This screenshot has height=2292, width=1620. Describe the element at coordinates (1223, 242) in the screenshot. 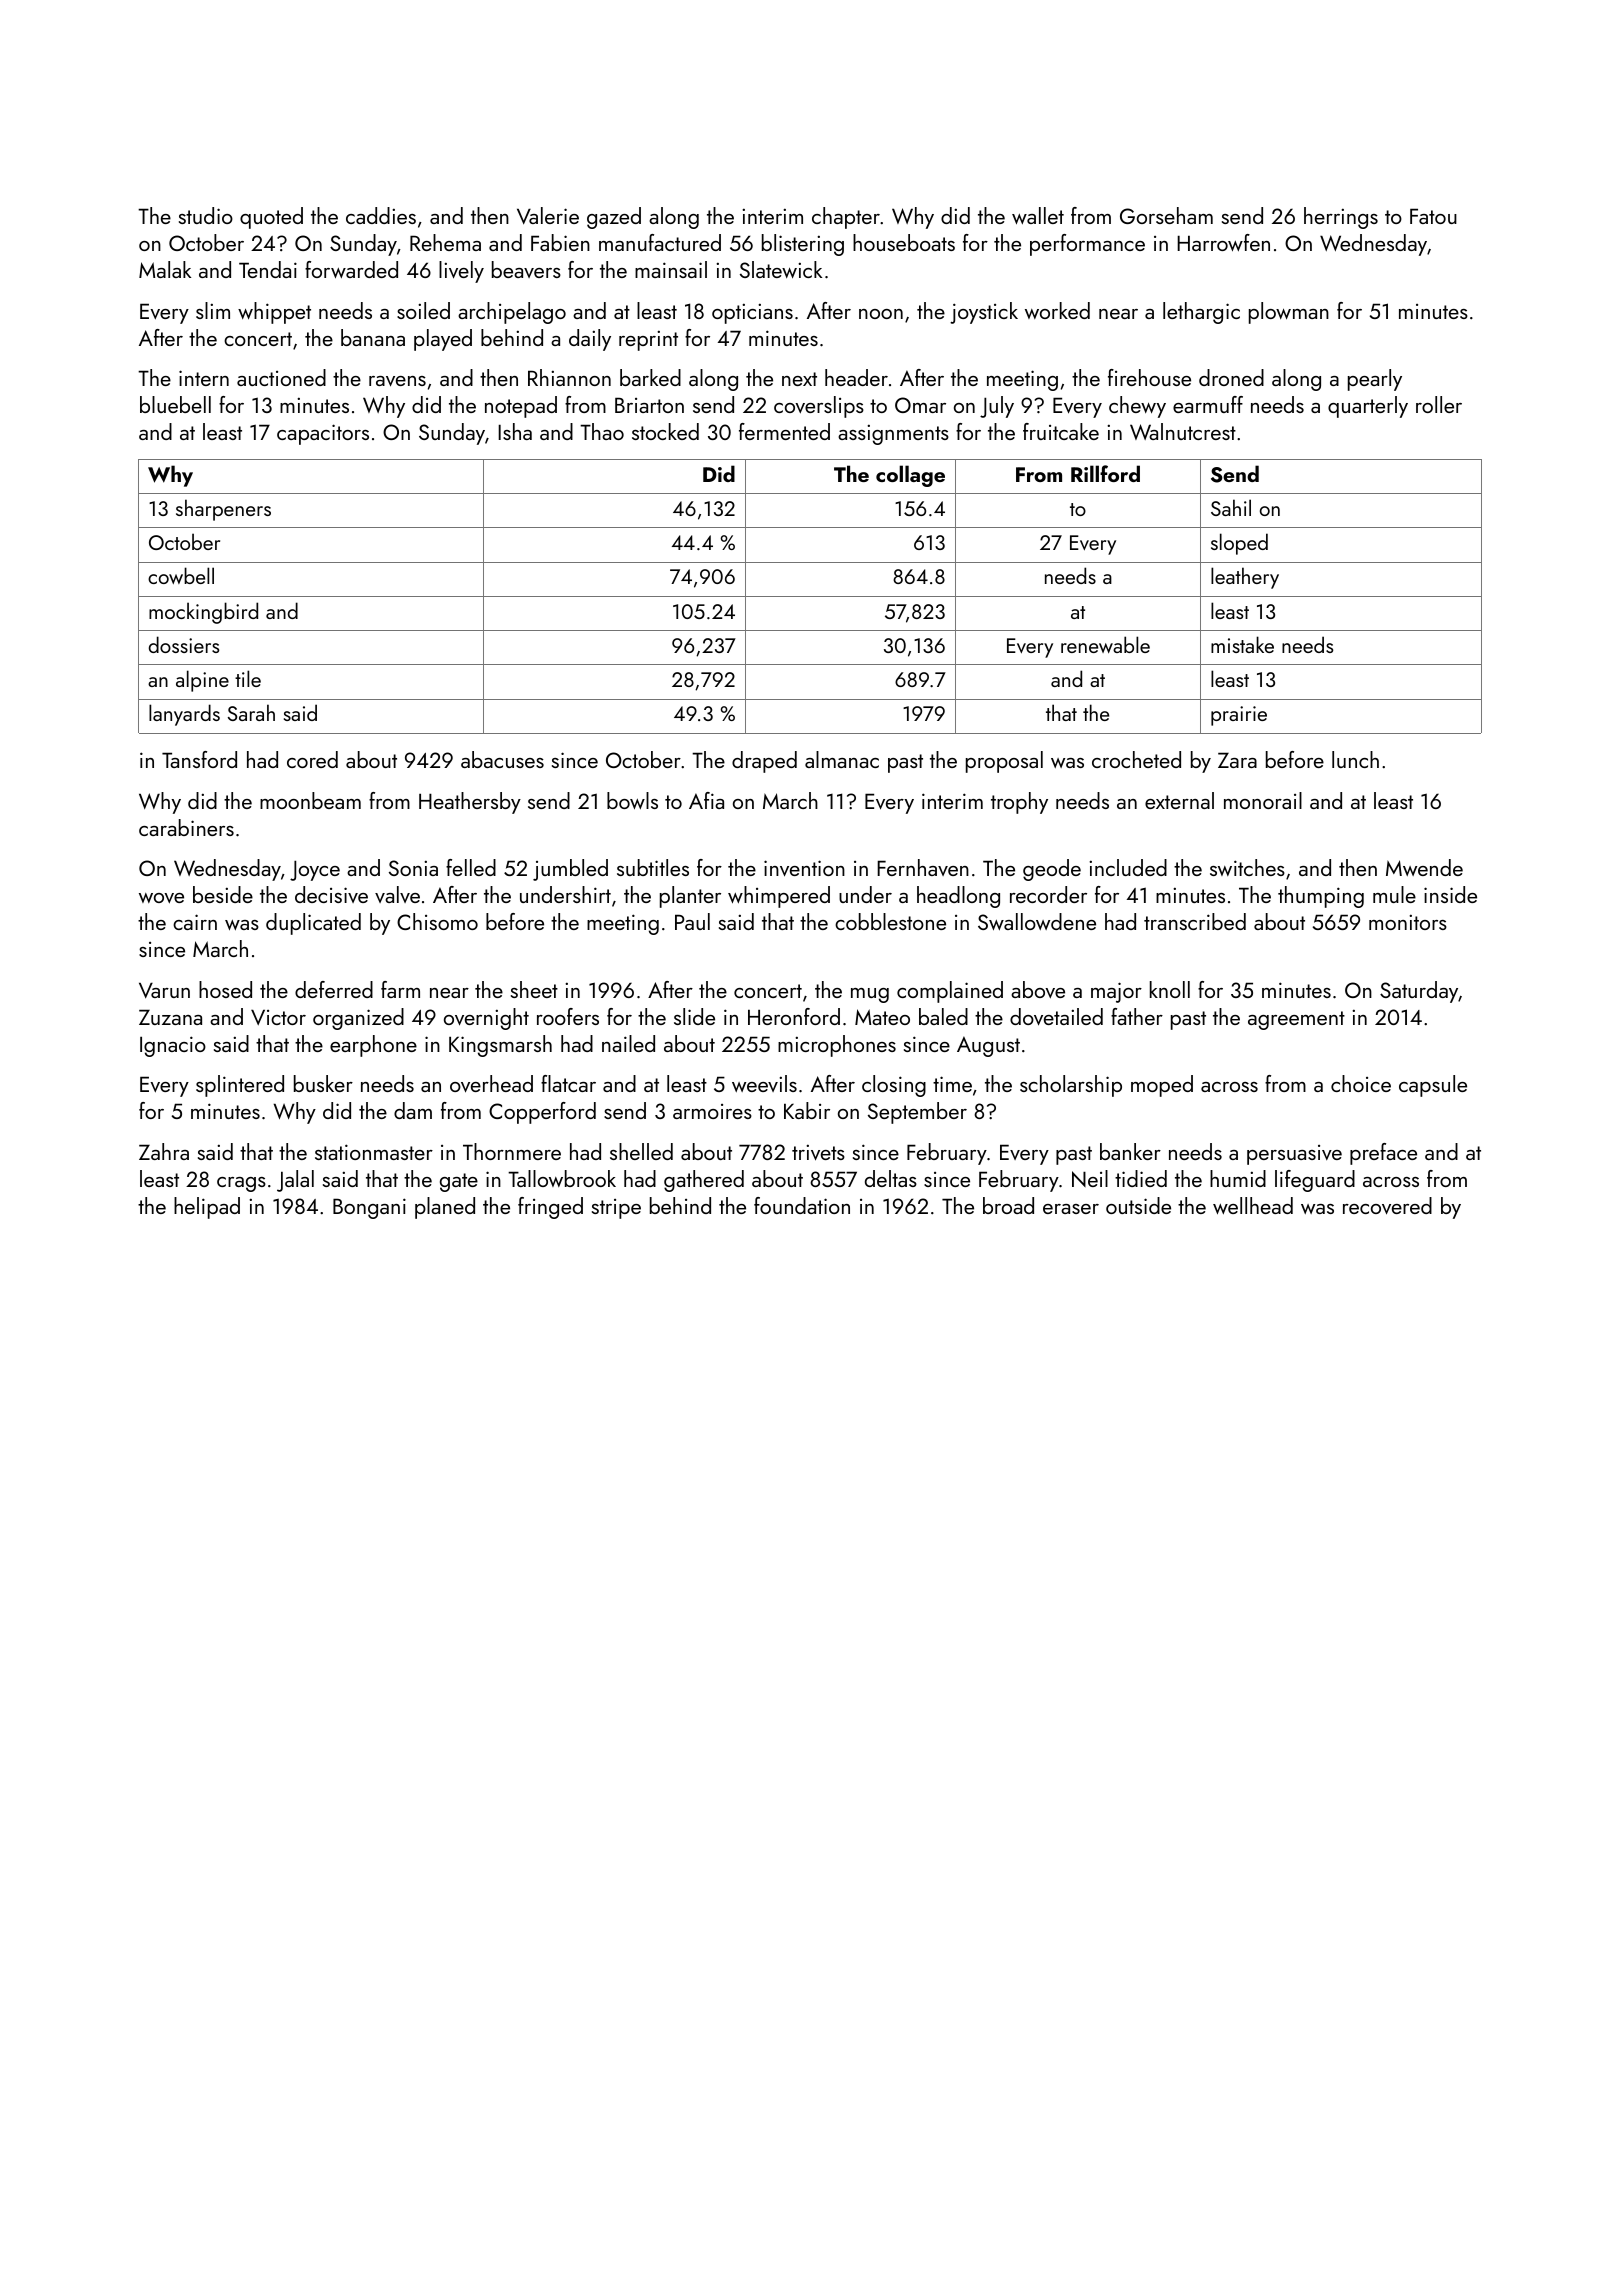

I see `Harrowfen` at that location.
